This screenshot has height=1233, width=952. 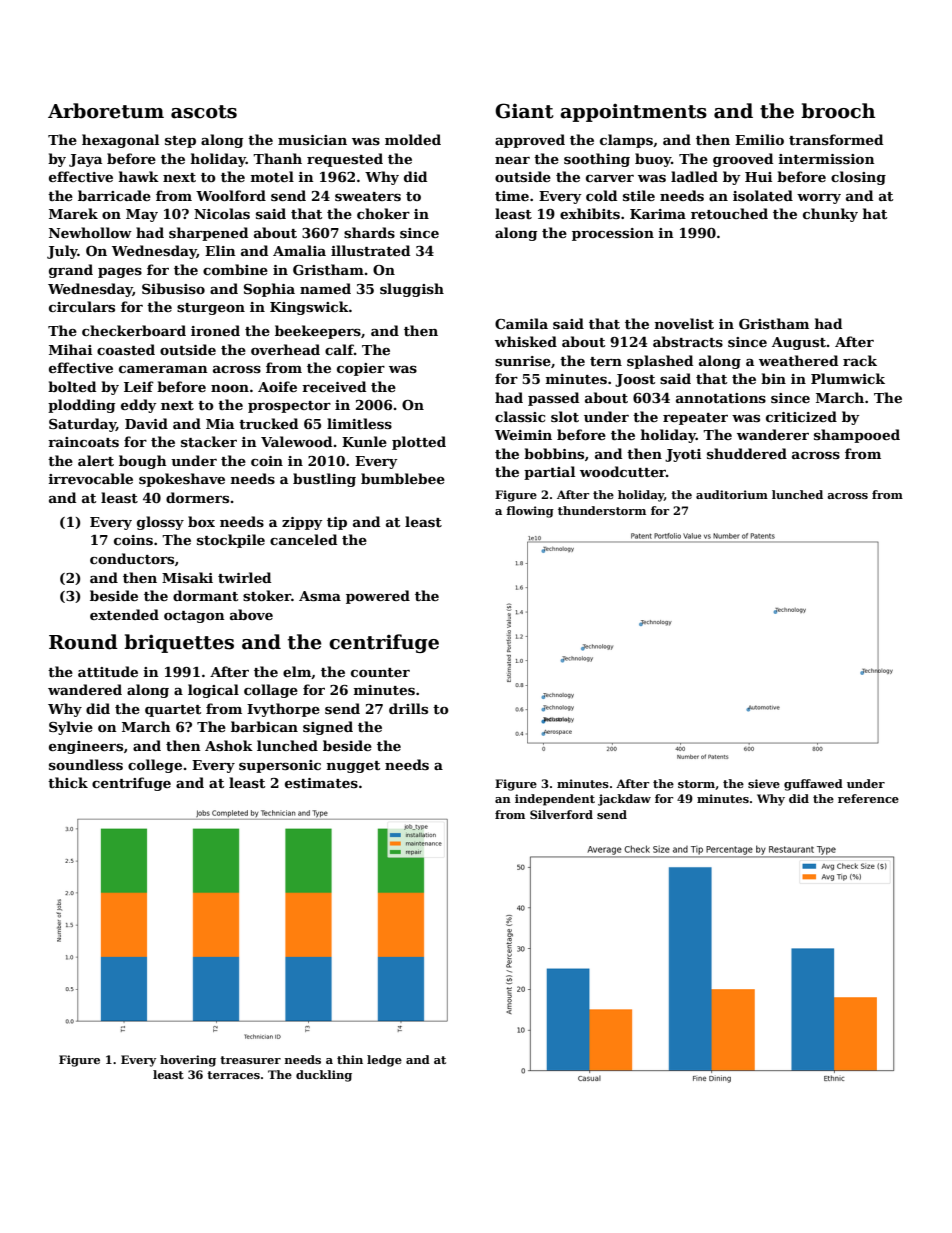 I want to click on Plumwick, so click(x=848, y=378).
